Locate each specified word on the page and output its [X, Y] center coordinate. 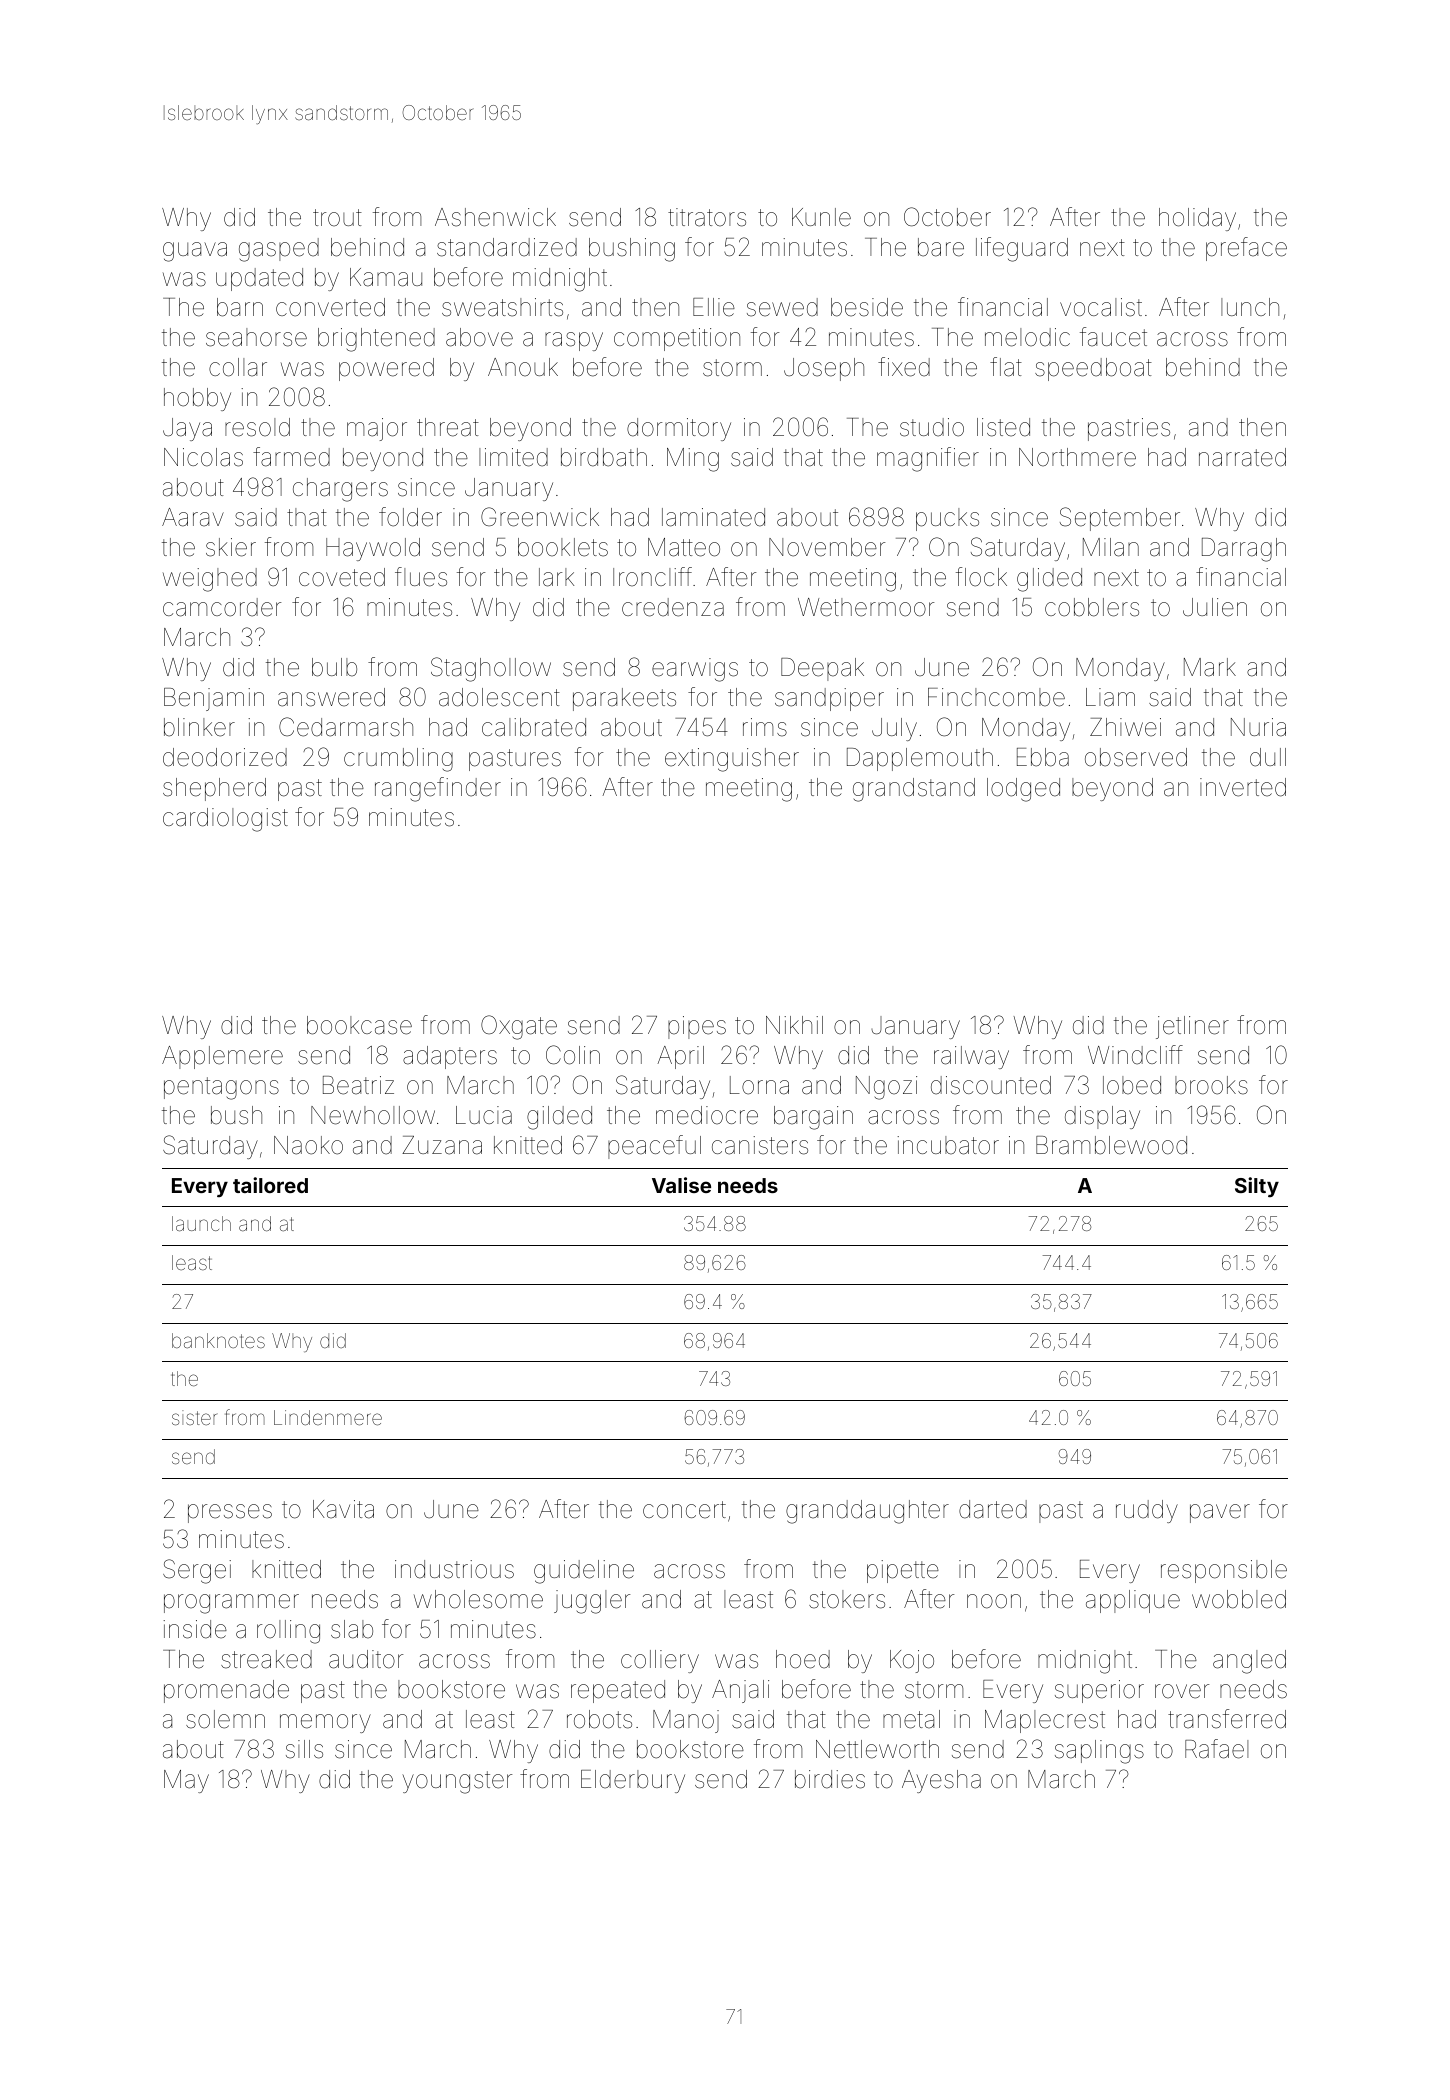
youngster [457, 1782]
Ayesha [941, 1781]
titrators [707, 217]
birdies [830, 1779]
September [1120, 519]
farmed [291, 457]
